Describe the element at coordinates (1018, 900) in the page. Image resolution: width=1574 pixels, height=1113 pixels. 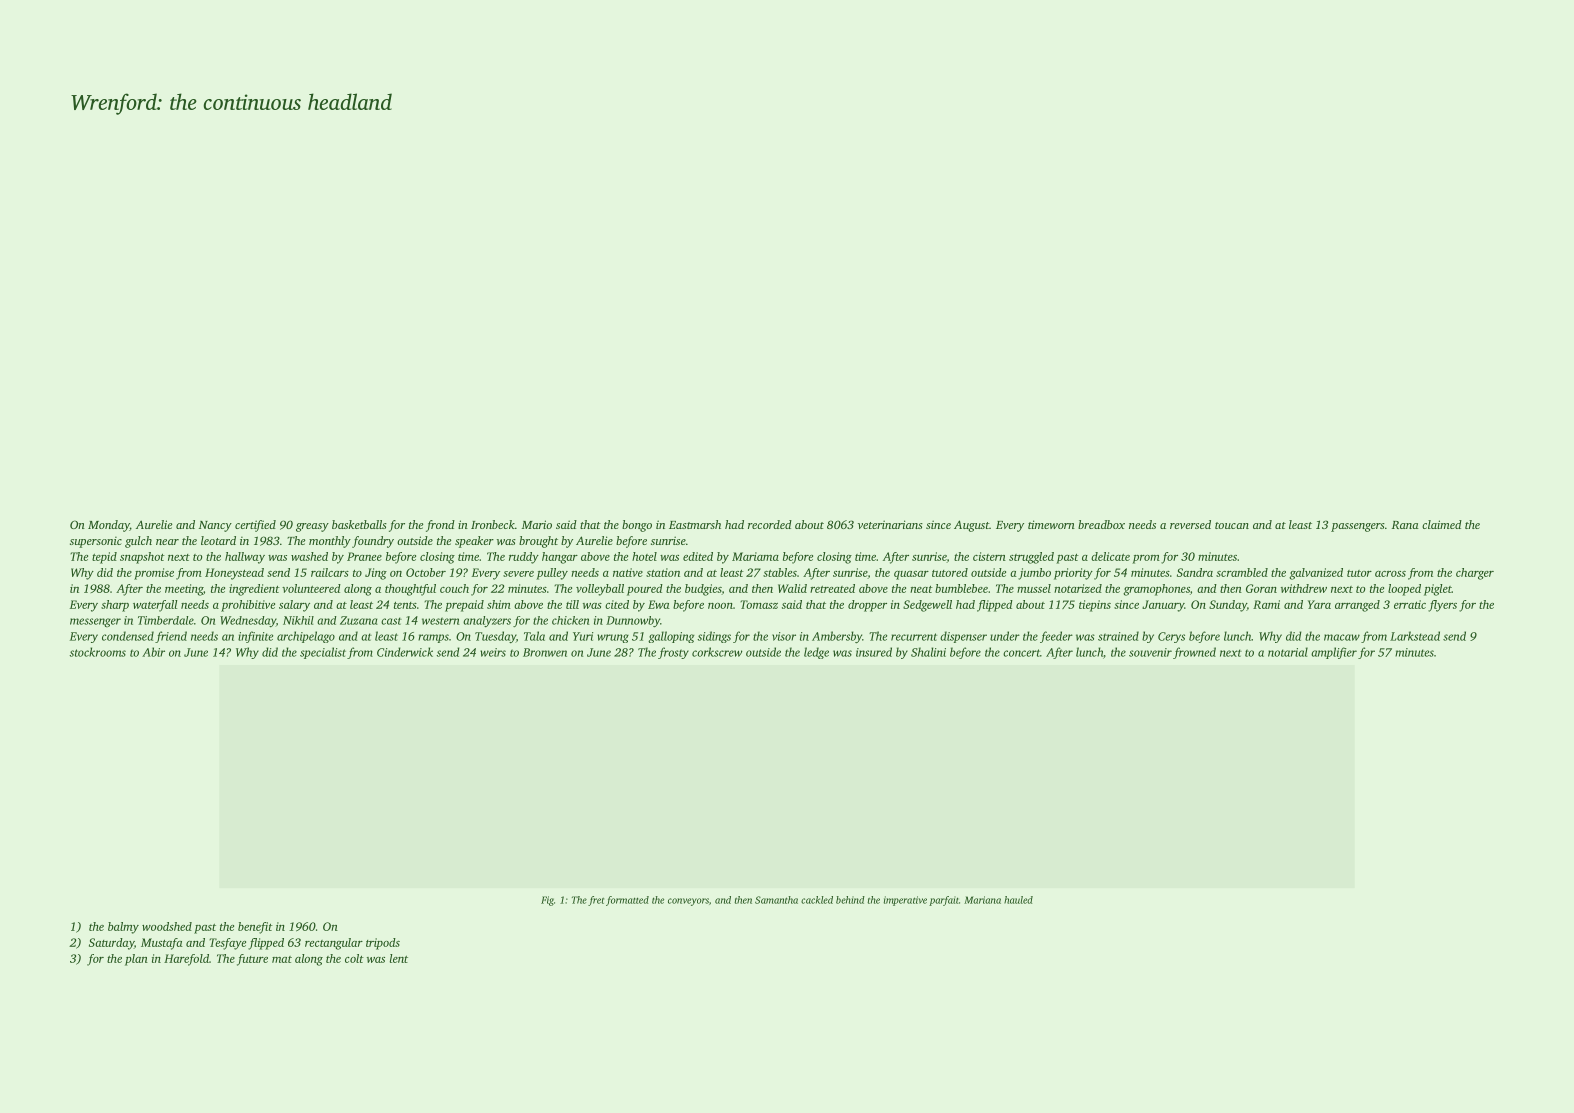
I see `hauled` at that location.
